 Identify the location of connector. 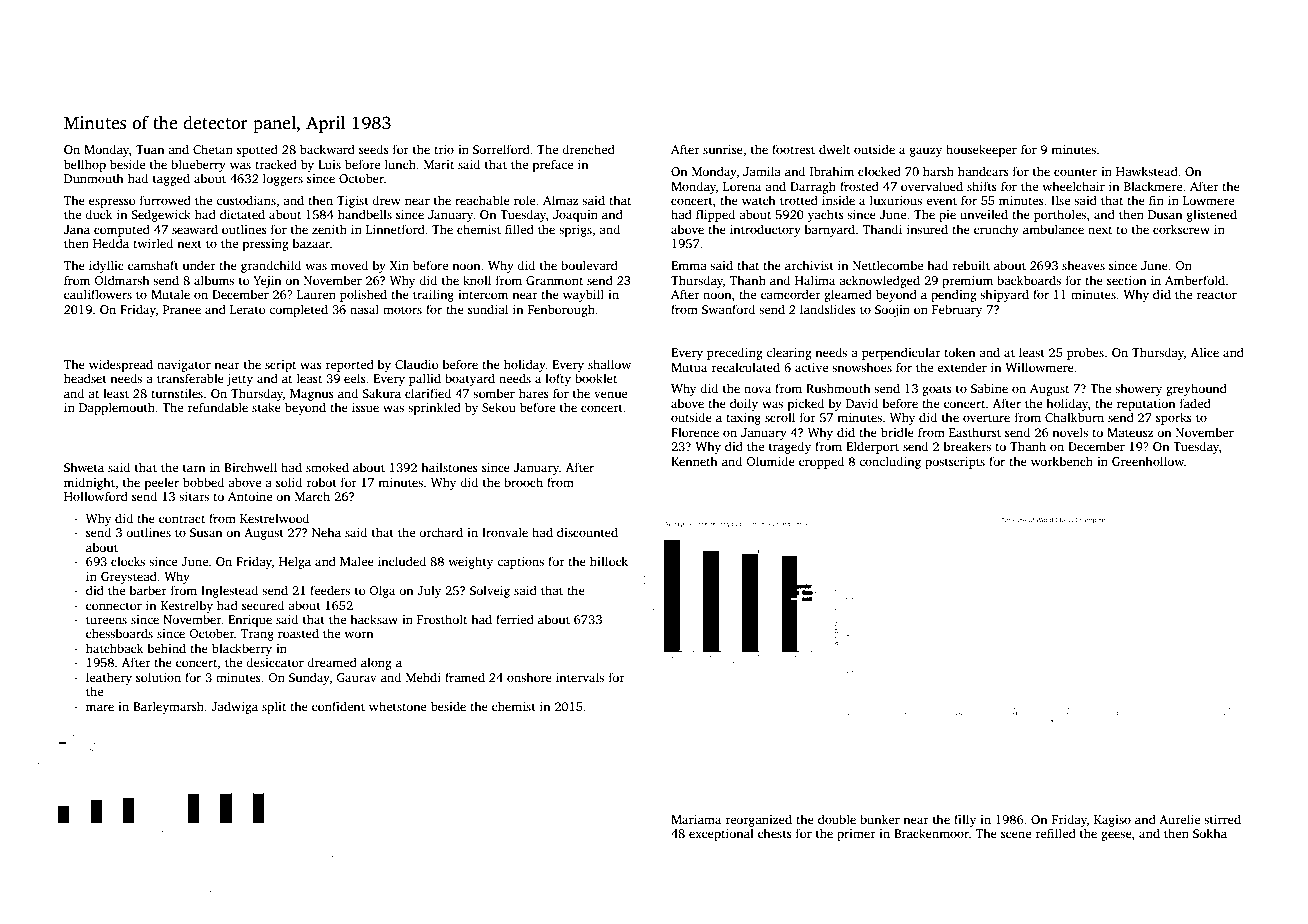
(114, 606).
